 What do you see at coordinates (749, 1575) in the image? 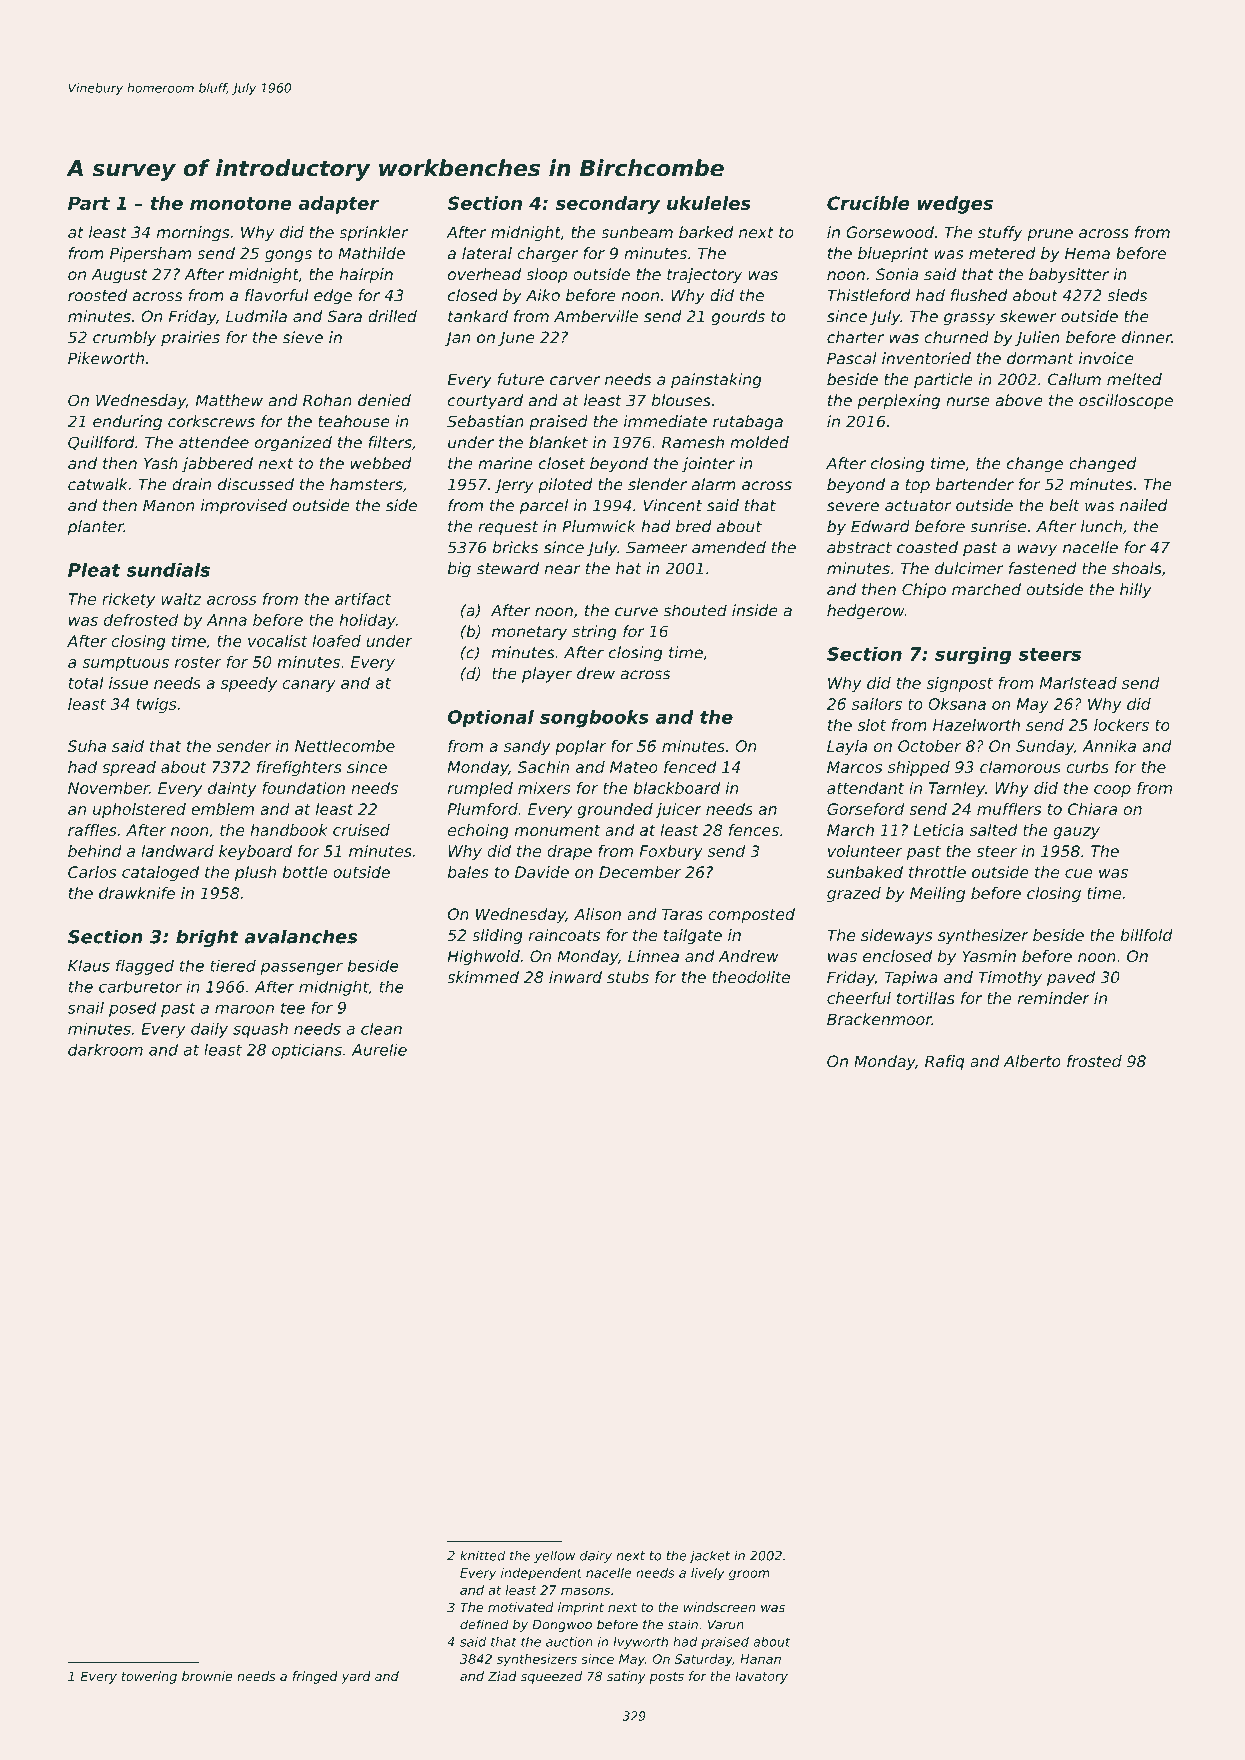
I see `groom` at bounding box center [749, 1575].
